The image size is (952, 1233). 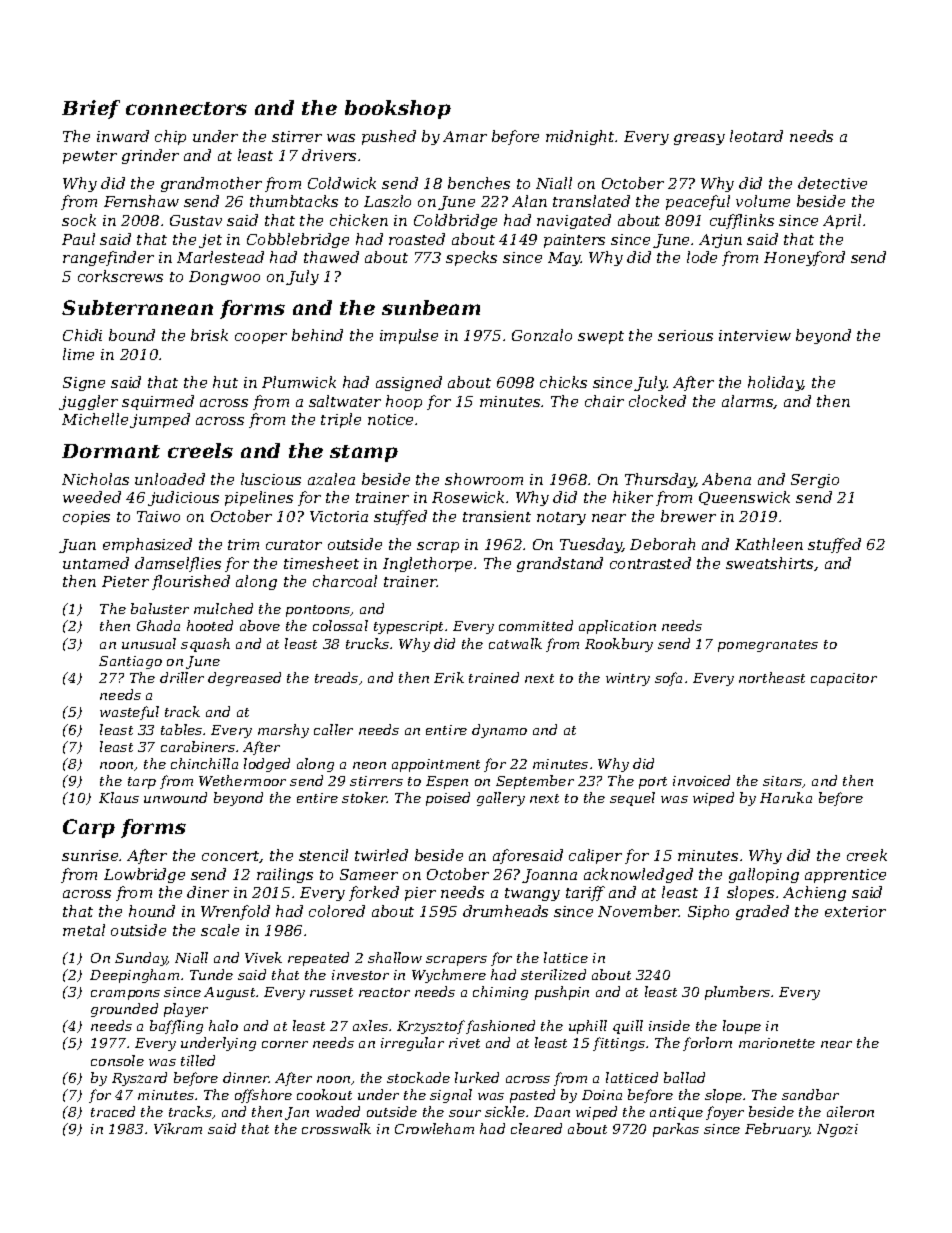 What do you see at coordinates (542, 335) in the document?
I see `Gonzalo` at bounding box center [542, 335].
